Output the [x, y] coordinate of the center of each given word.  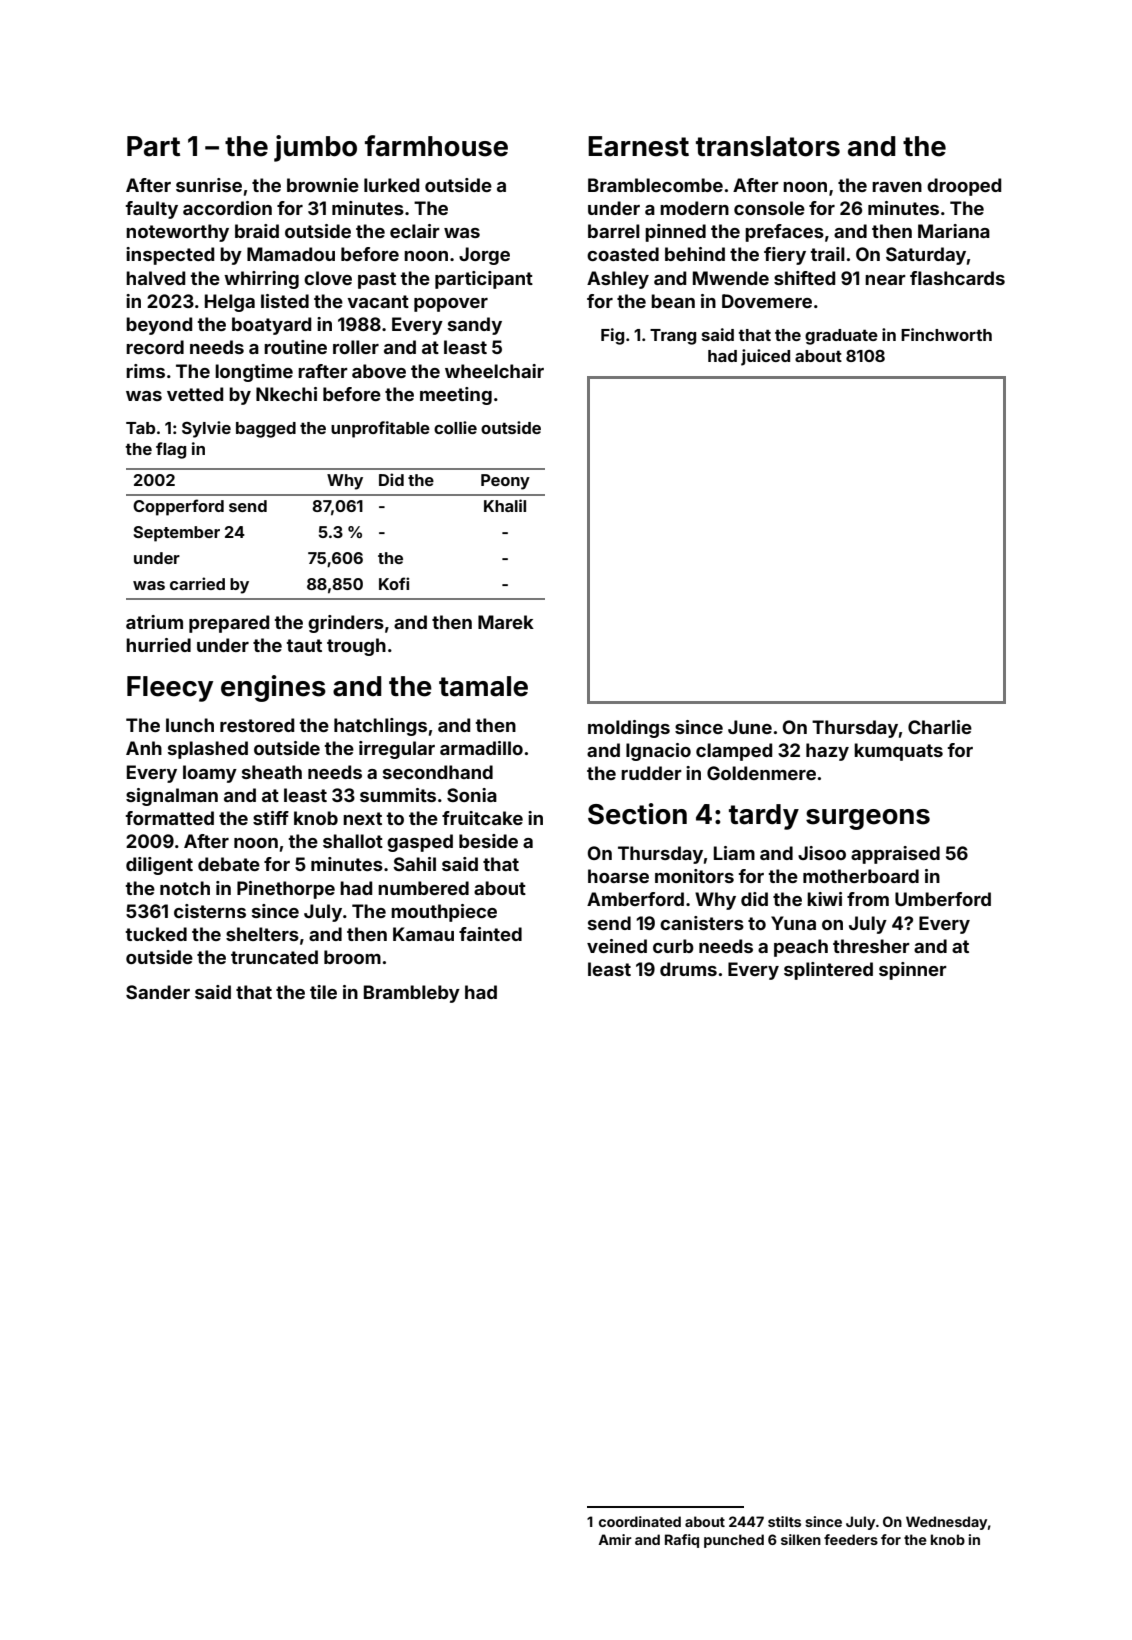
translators [768, 146]
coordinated [640, 1521]
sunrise [209, 185]
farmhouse [436, 146]
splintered [828, 971]
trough [356, 647]
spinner [913, 971]
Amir [615, 1539]
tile [323, 992]
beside [488, 841]
